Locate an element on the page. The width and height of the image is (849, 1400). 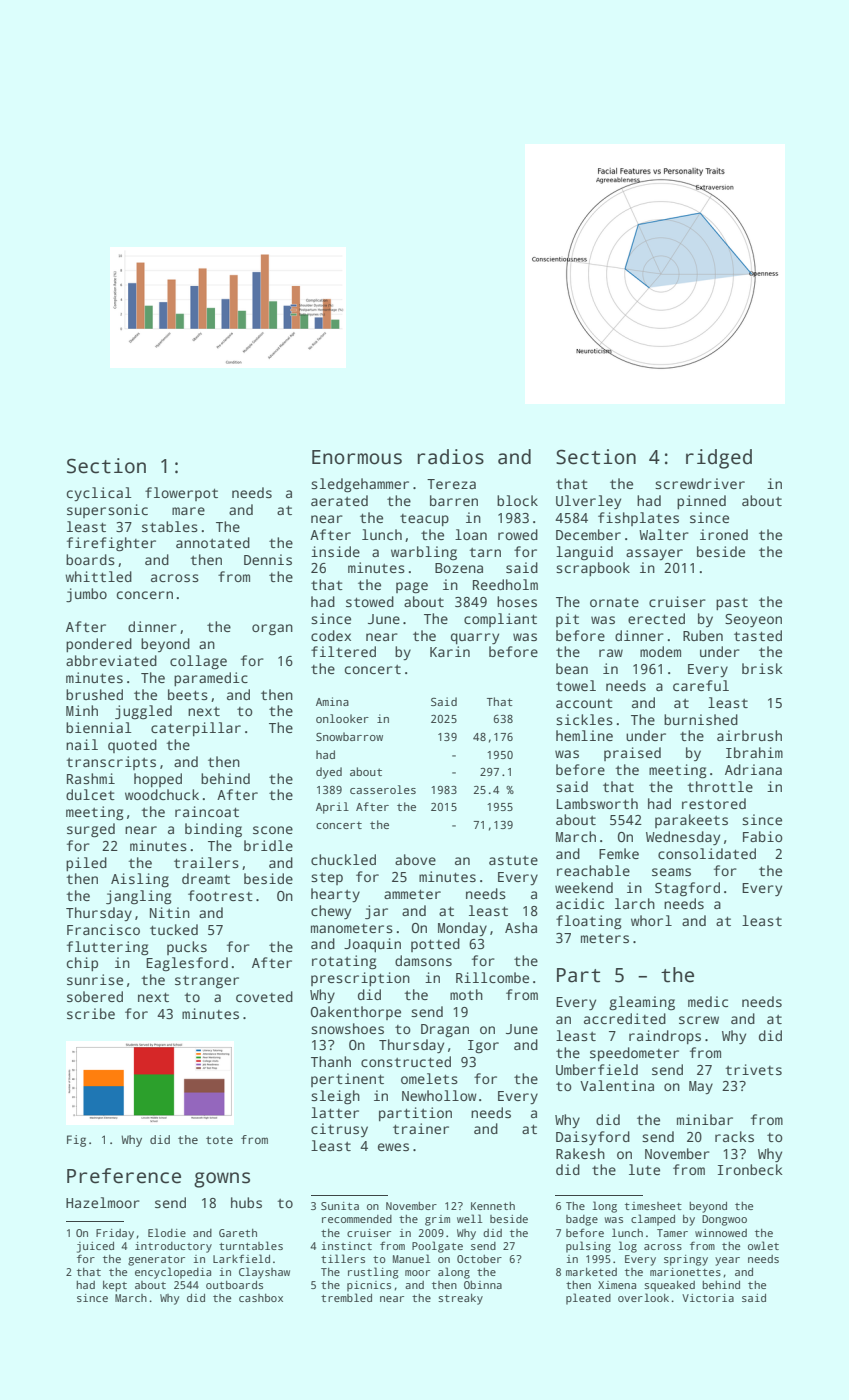
radios is located at coordinates (450, 457).
